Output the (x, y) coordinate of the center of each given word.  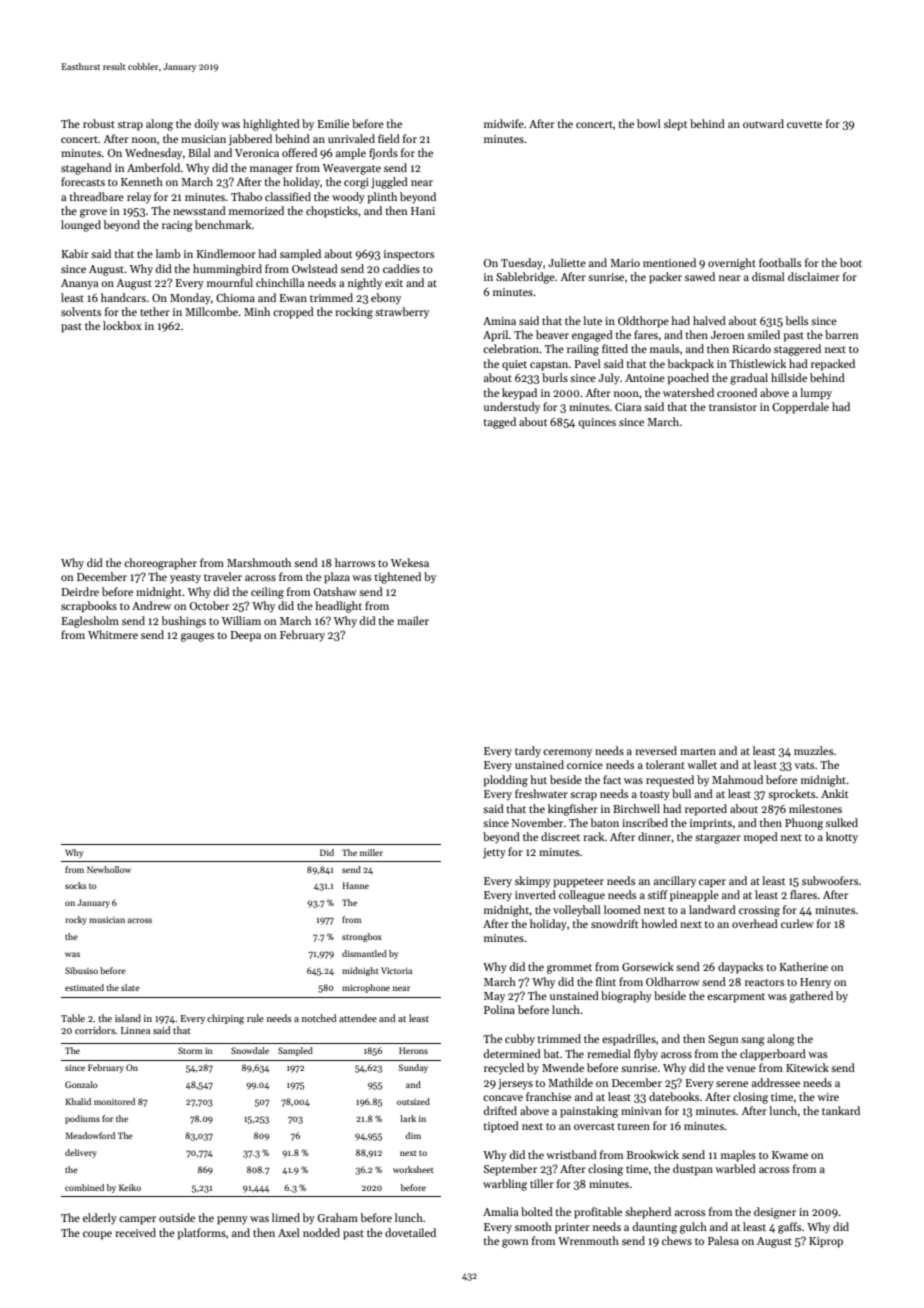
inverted (535, 894)
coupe (97, 1235)
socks (75, 885)
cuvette (804, 124)
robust (99, 123)
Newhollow (109, 869)
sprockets (791, 795)
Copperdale (800, 408)
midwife (504, 123)
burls (555, 377)
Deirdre (80, 591)
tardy (528, 752)
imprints (711, 824)
